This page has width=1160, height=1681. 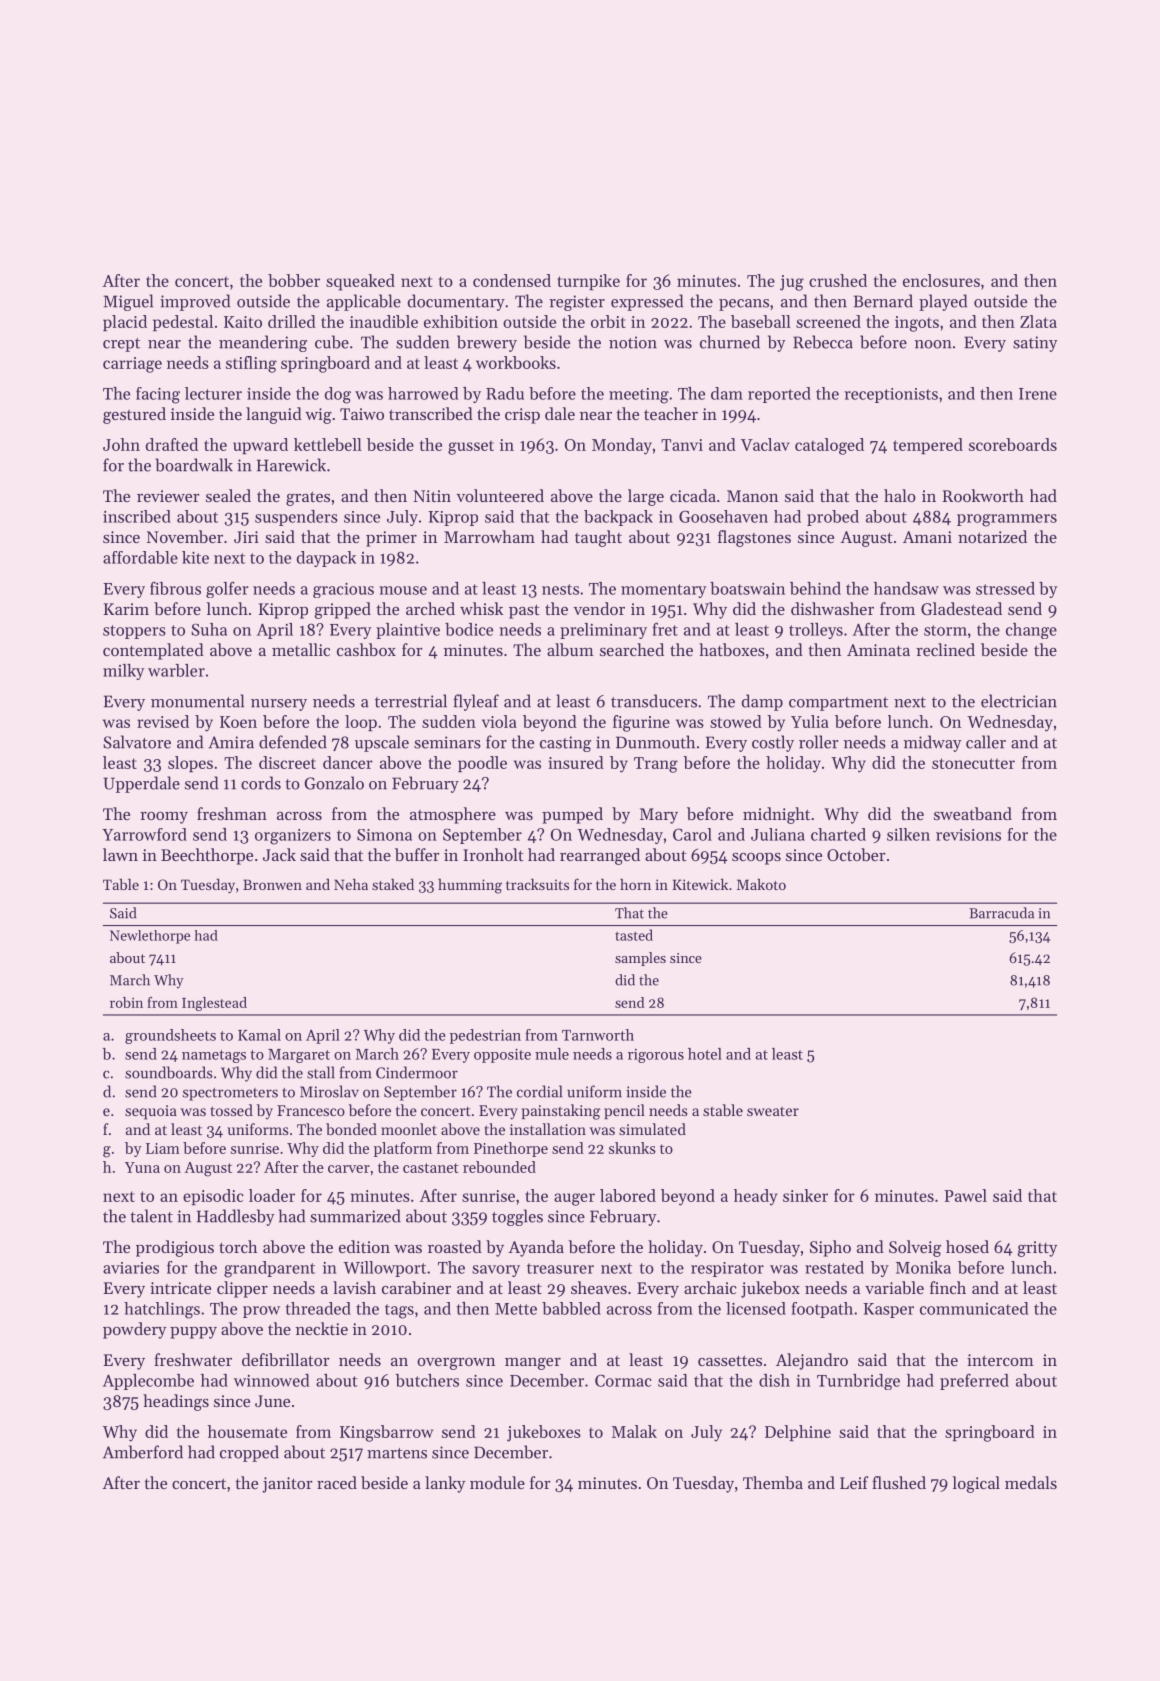 I want to click on hosed, so click(x=967, y=1246).
